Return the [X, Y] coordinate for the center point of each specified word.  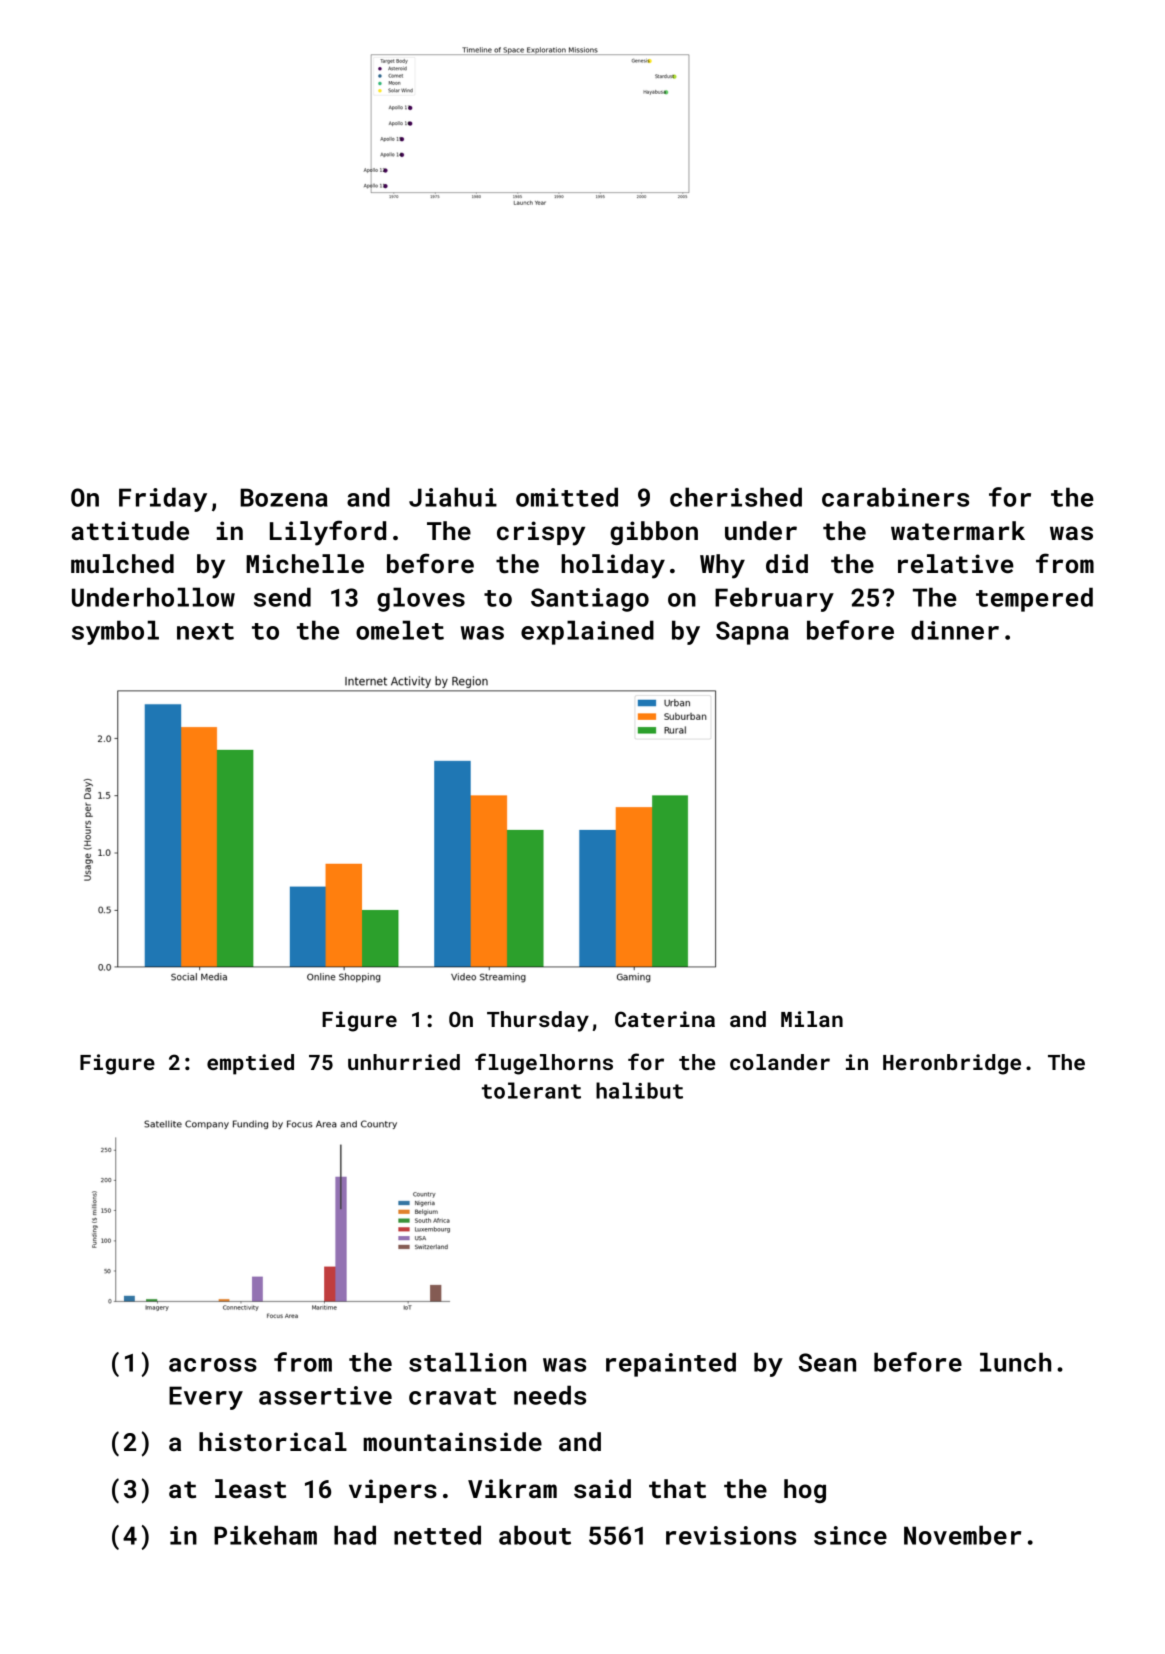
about [535, 1535]
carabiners [895, 497]
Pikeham [265, 1535]
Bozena [284, 497]
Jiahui [453, 497]
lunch [1015, 1362]
